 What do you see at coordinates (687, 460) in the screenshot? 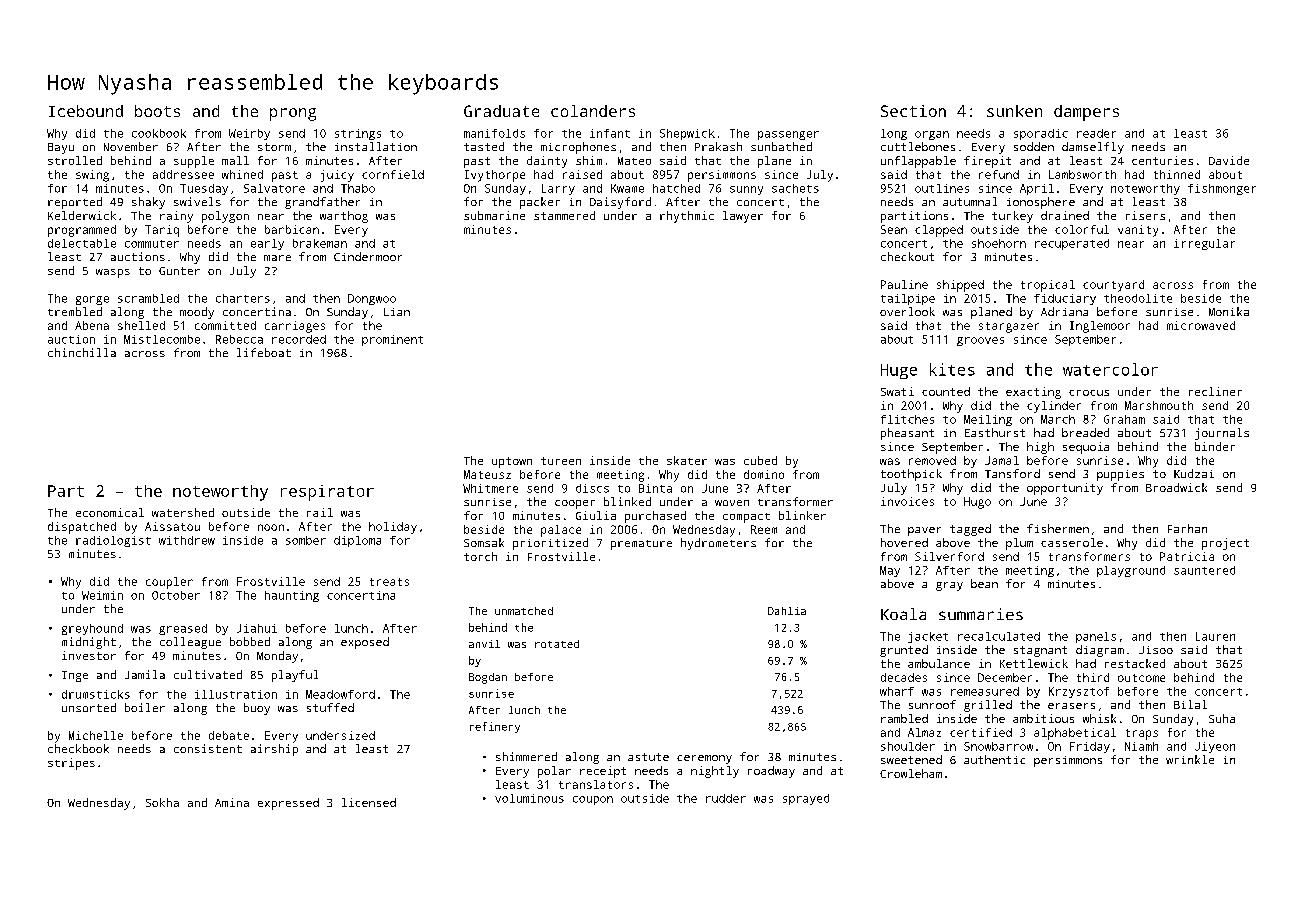
I see `skater` at bounding box center [687, 460].
